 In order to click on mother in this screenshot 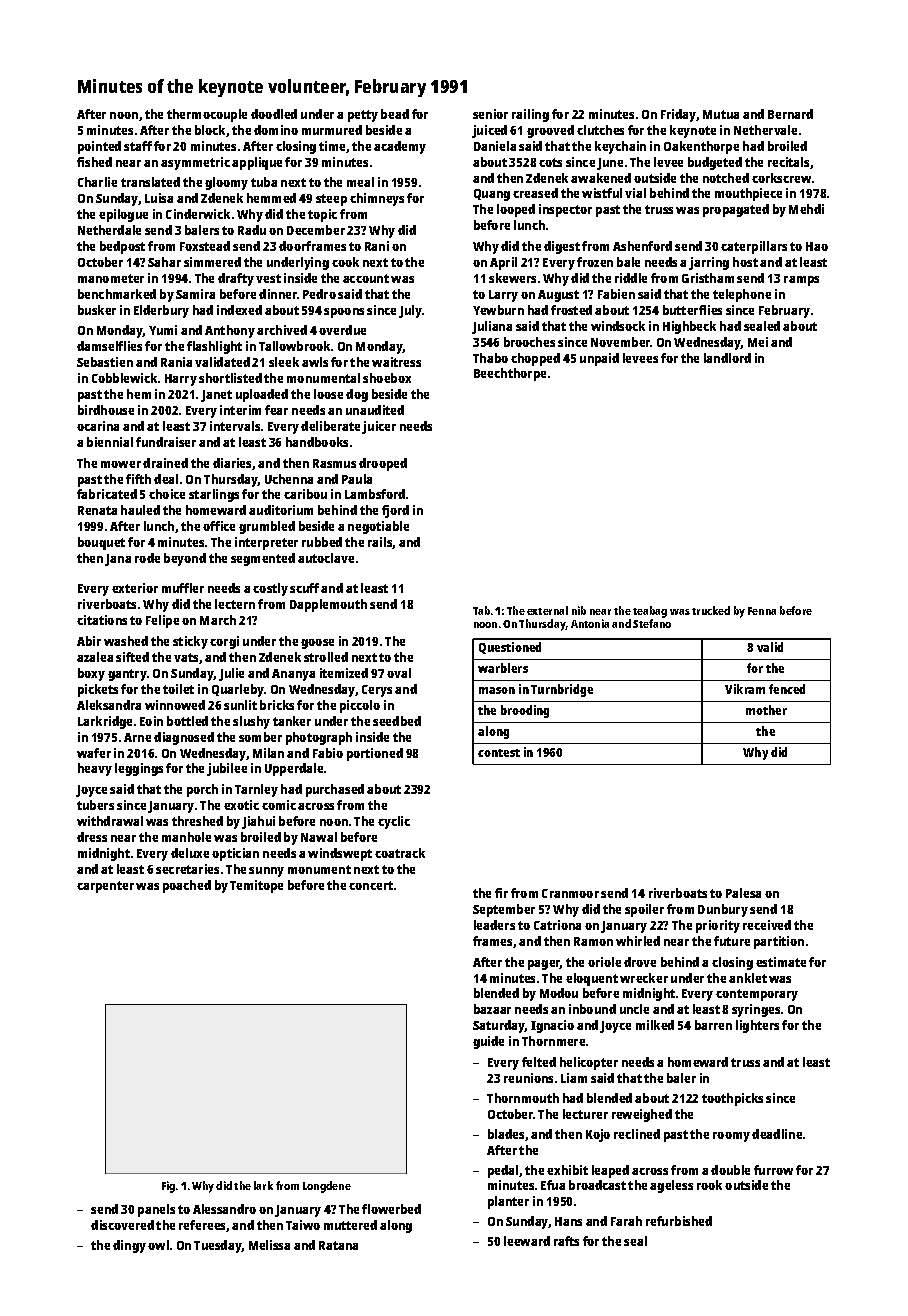, I will do `click(766, 710)`.
